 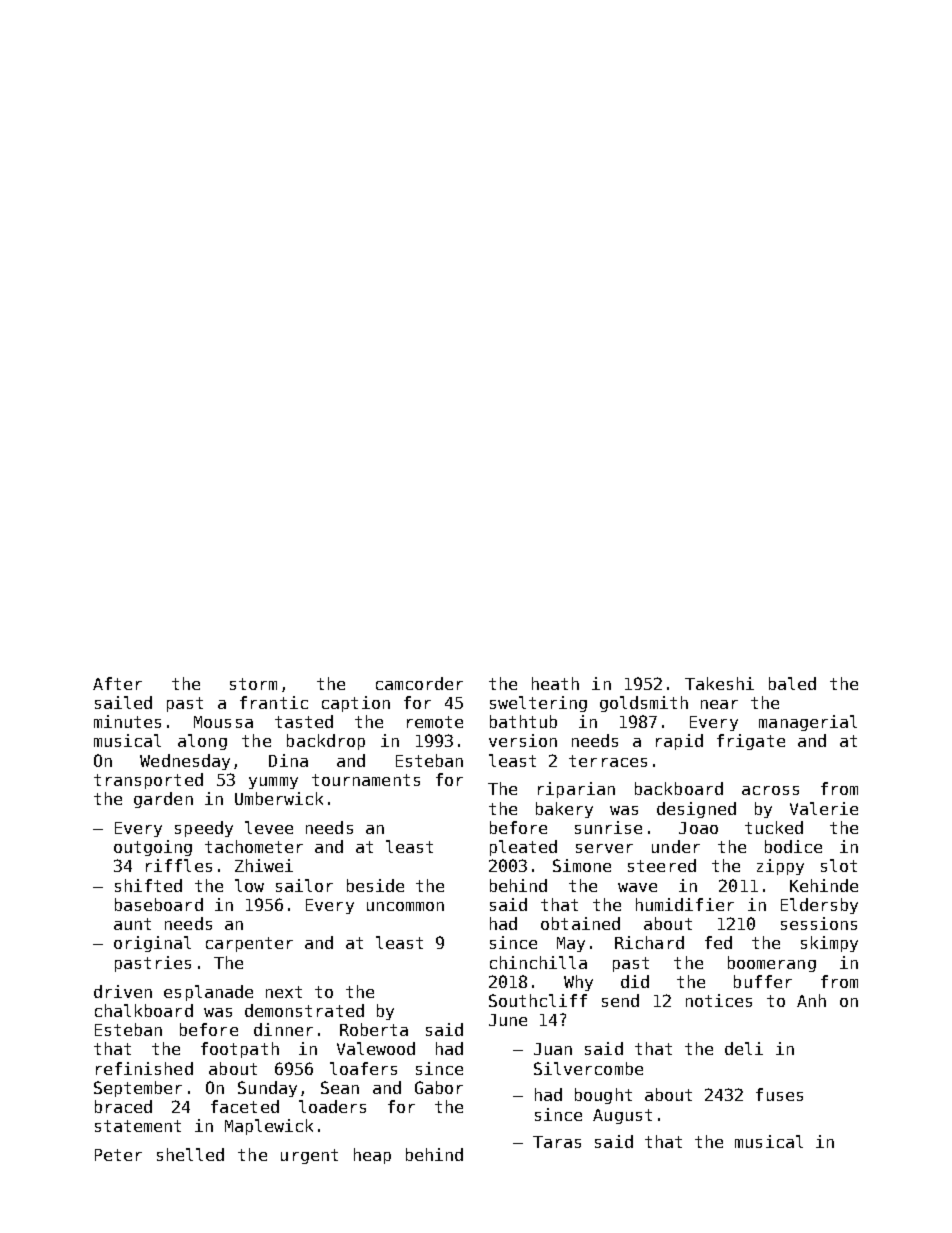 I want to click on shelled, so click(x=190, y=1154).
